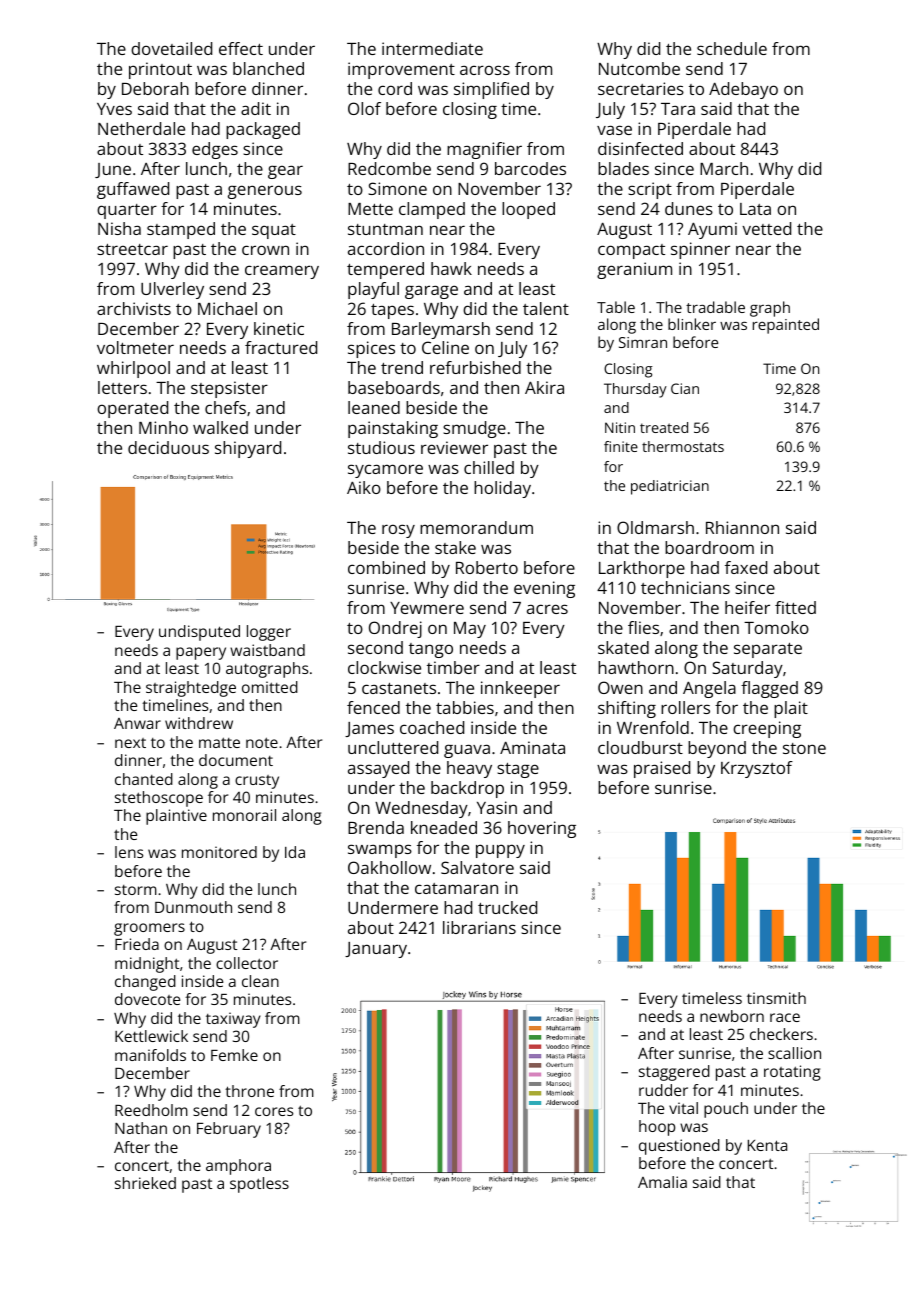 The image size is (924, 1308). Describe the element at coordinates (193, 907) in the screenshot. I see `Dunmouth` at that location.
